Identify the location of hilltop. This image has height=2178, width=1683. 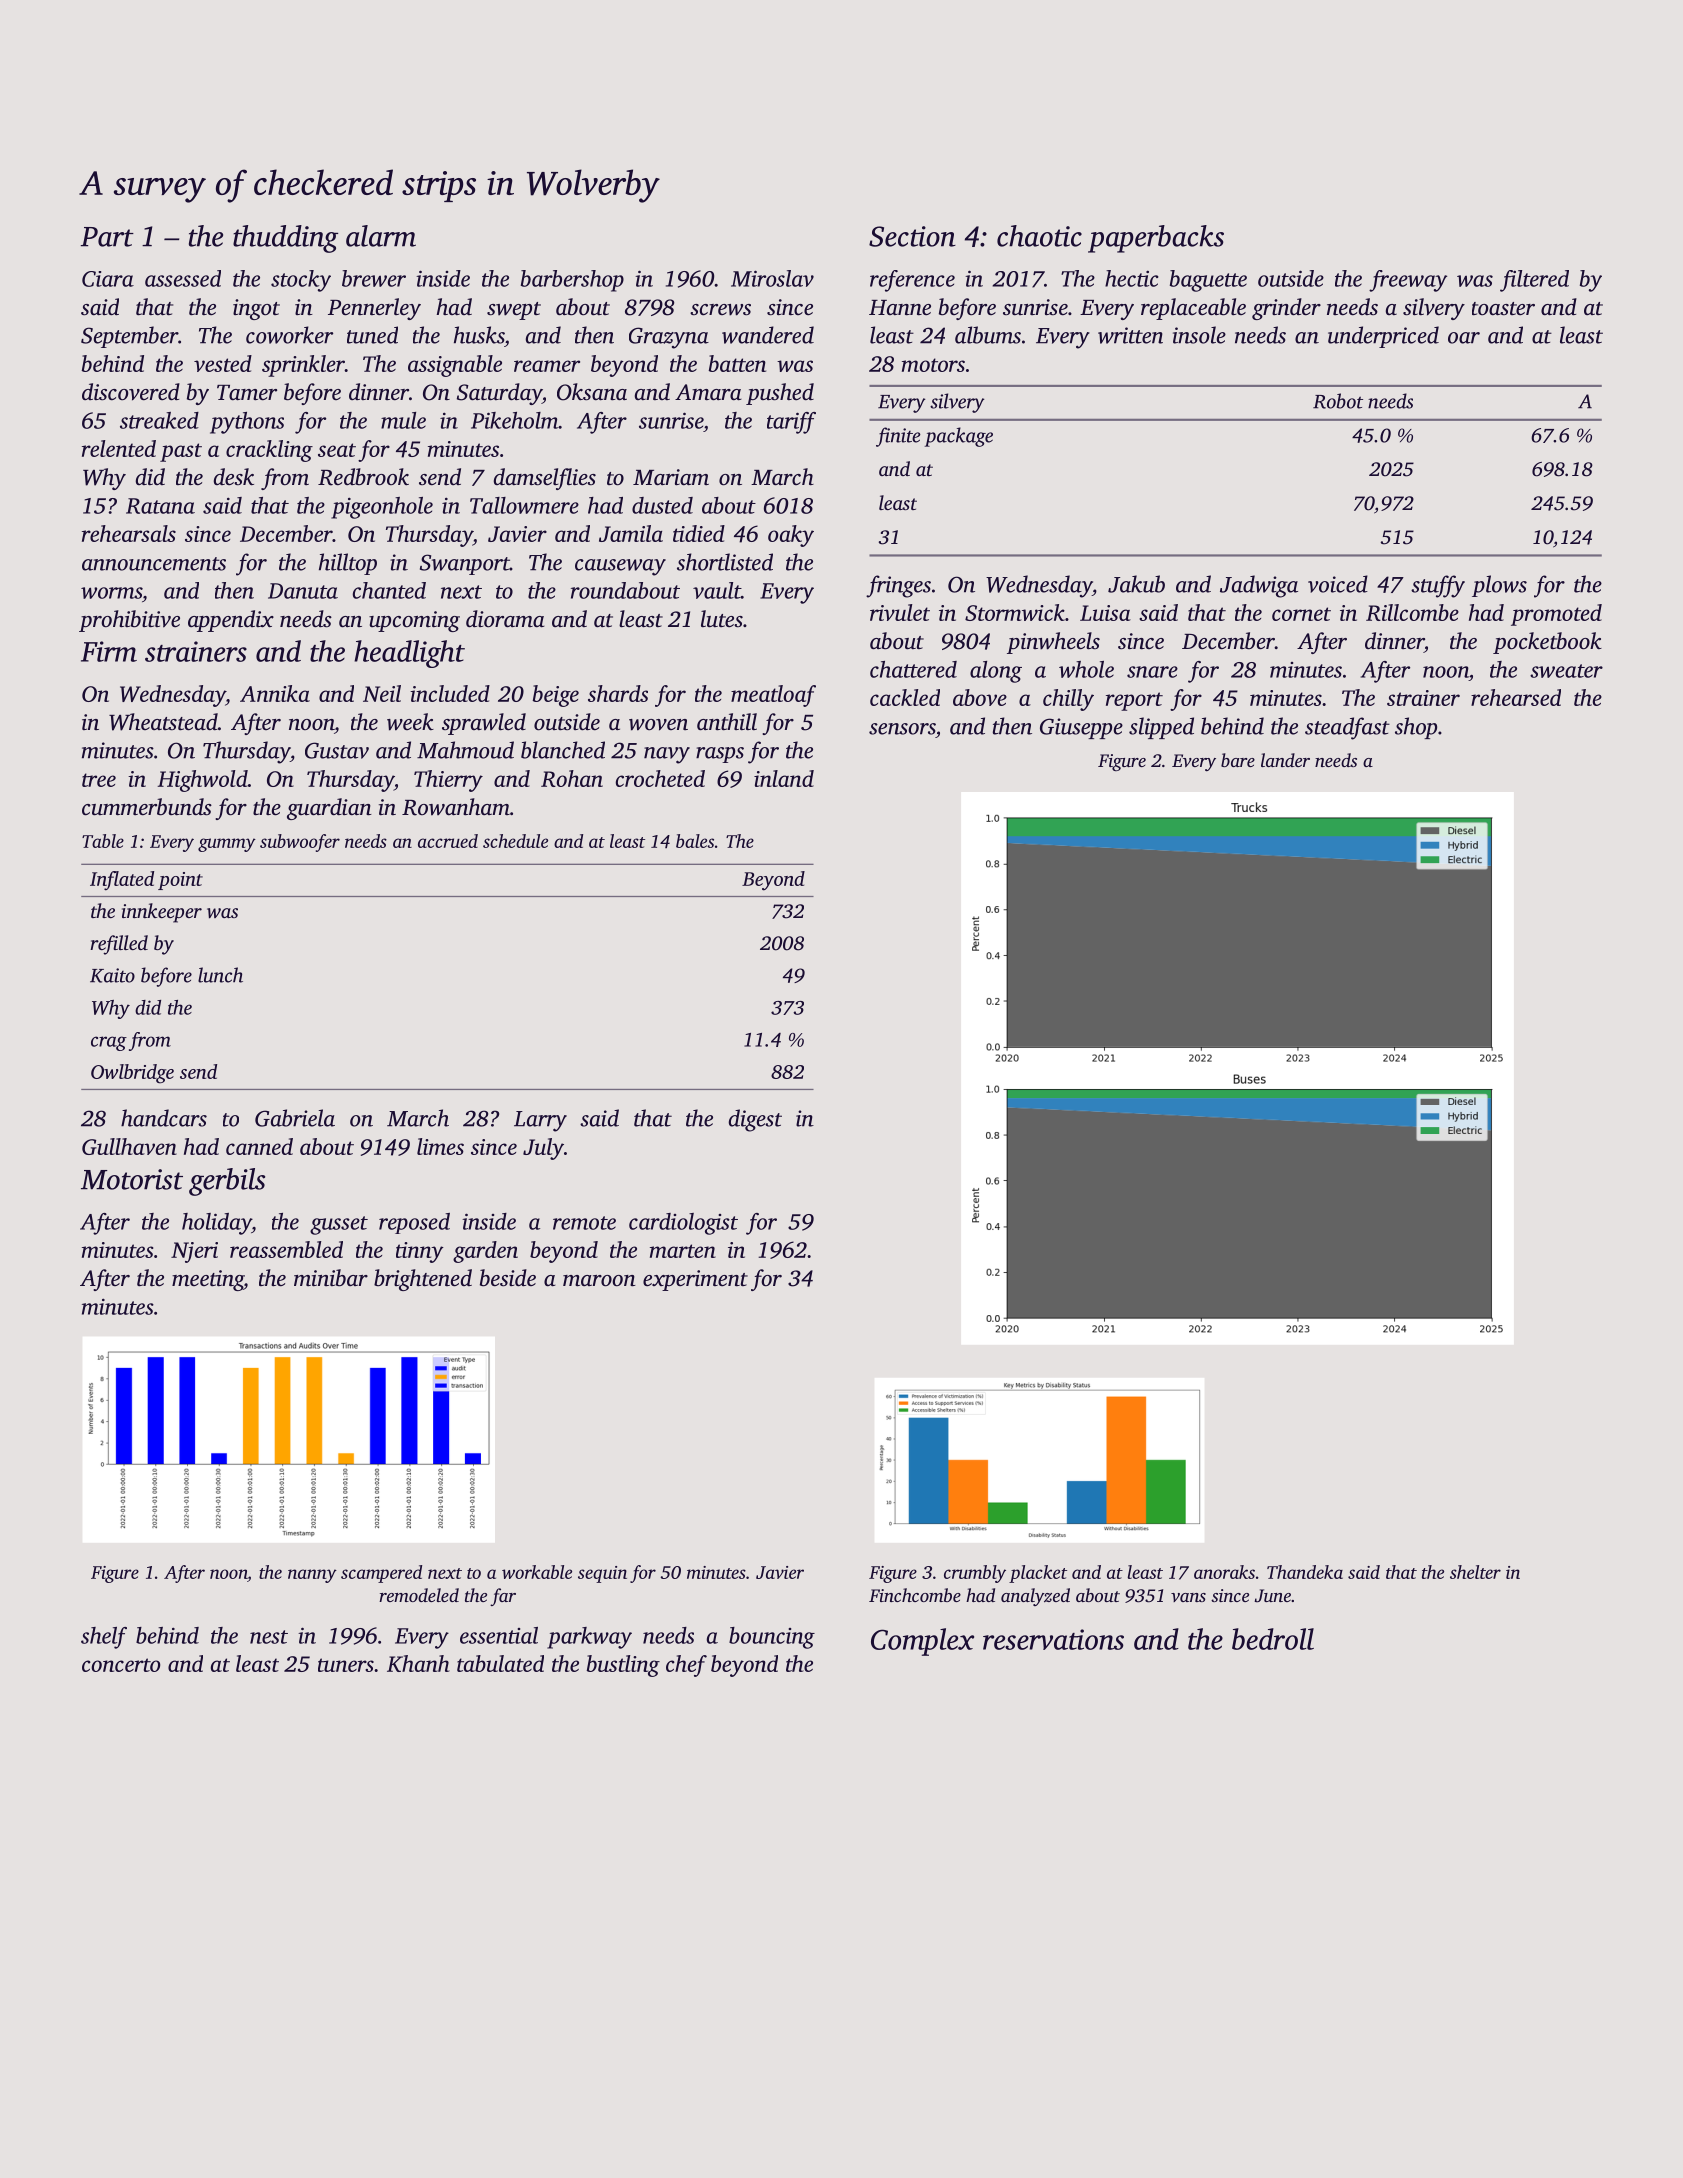
(348, 564).
